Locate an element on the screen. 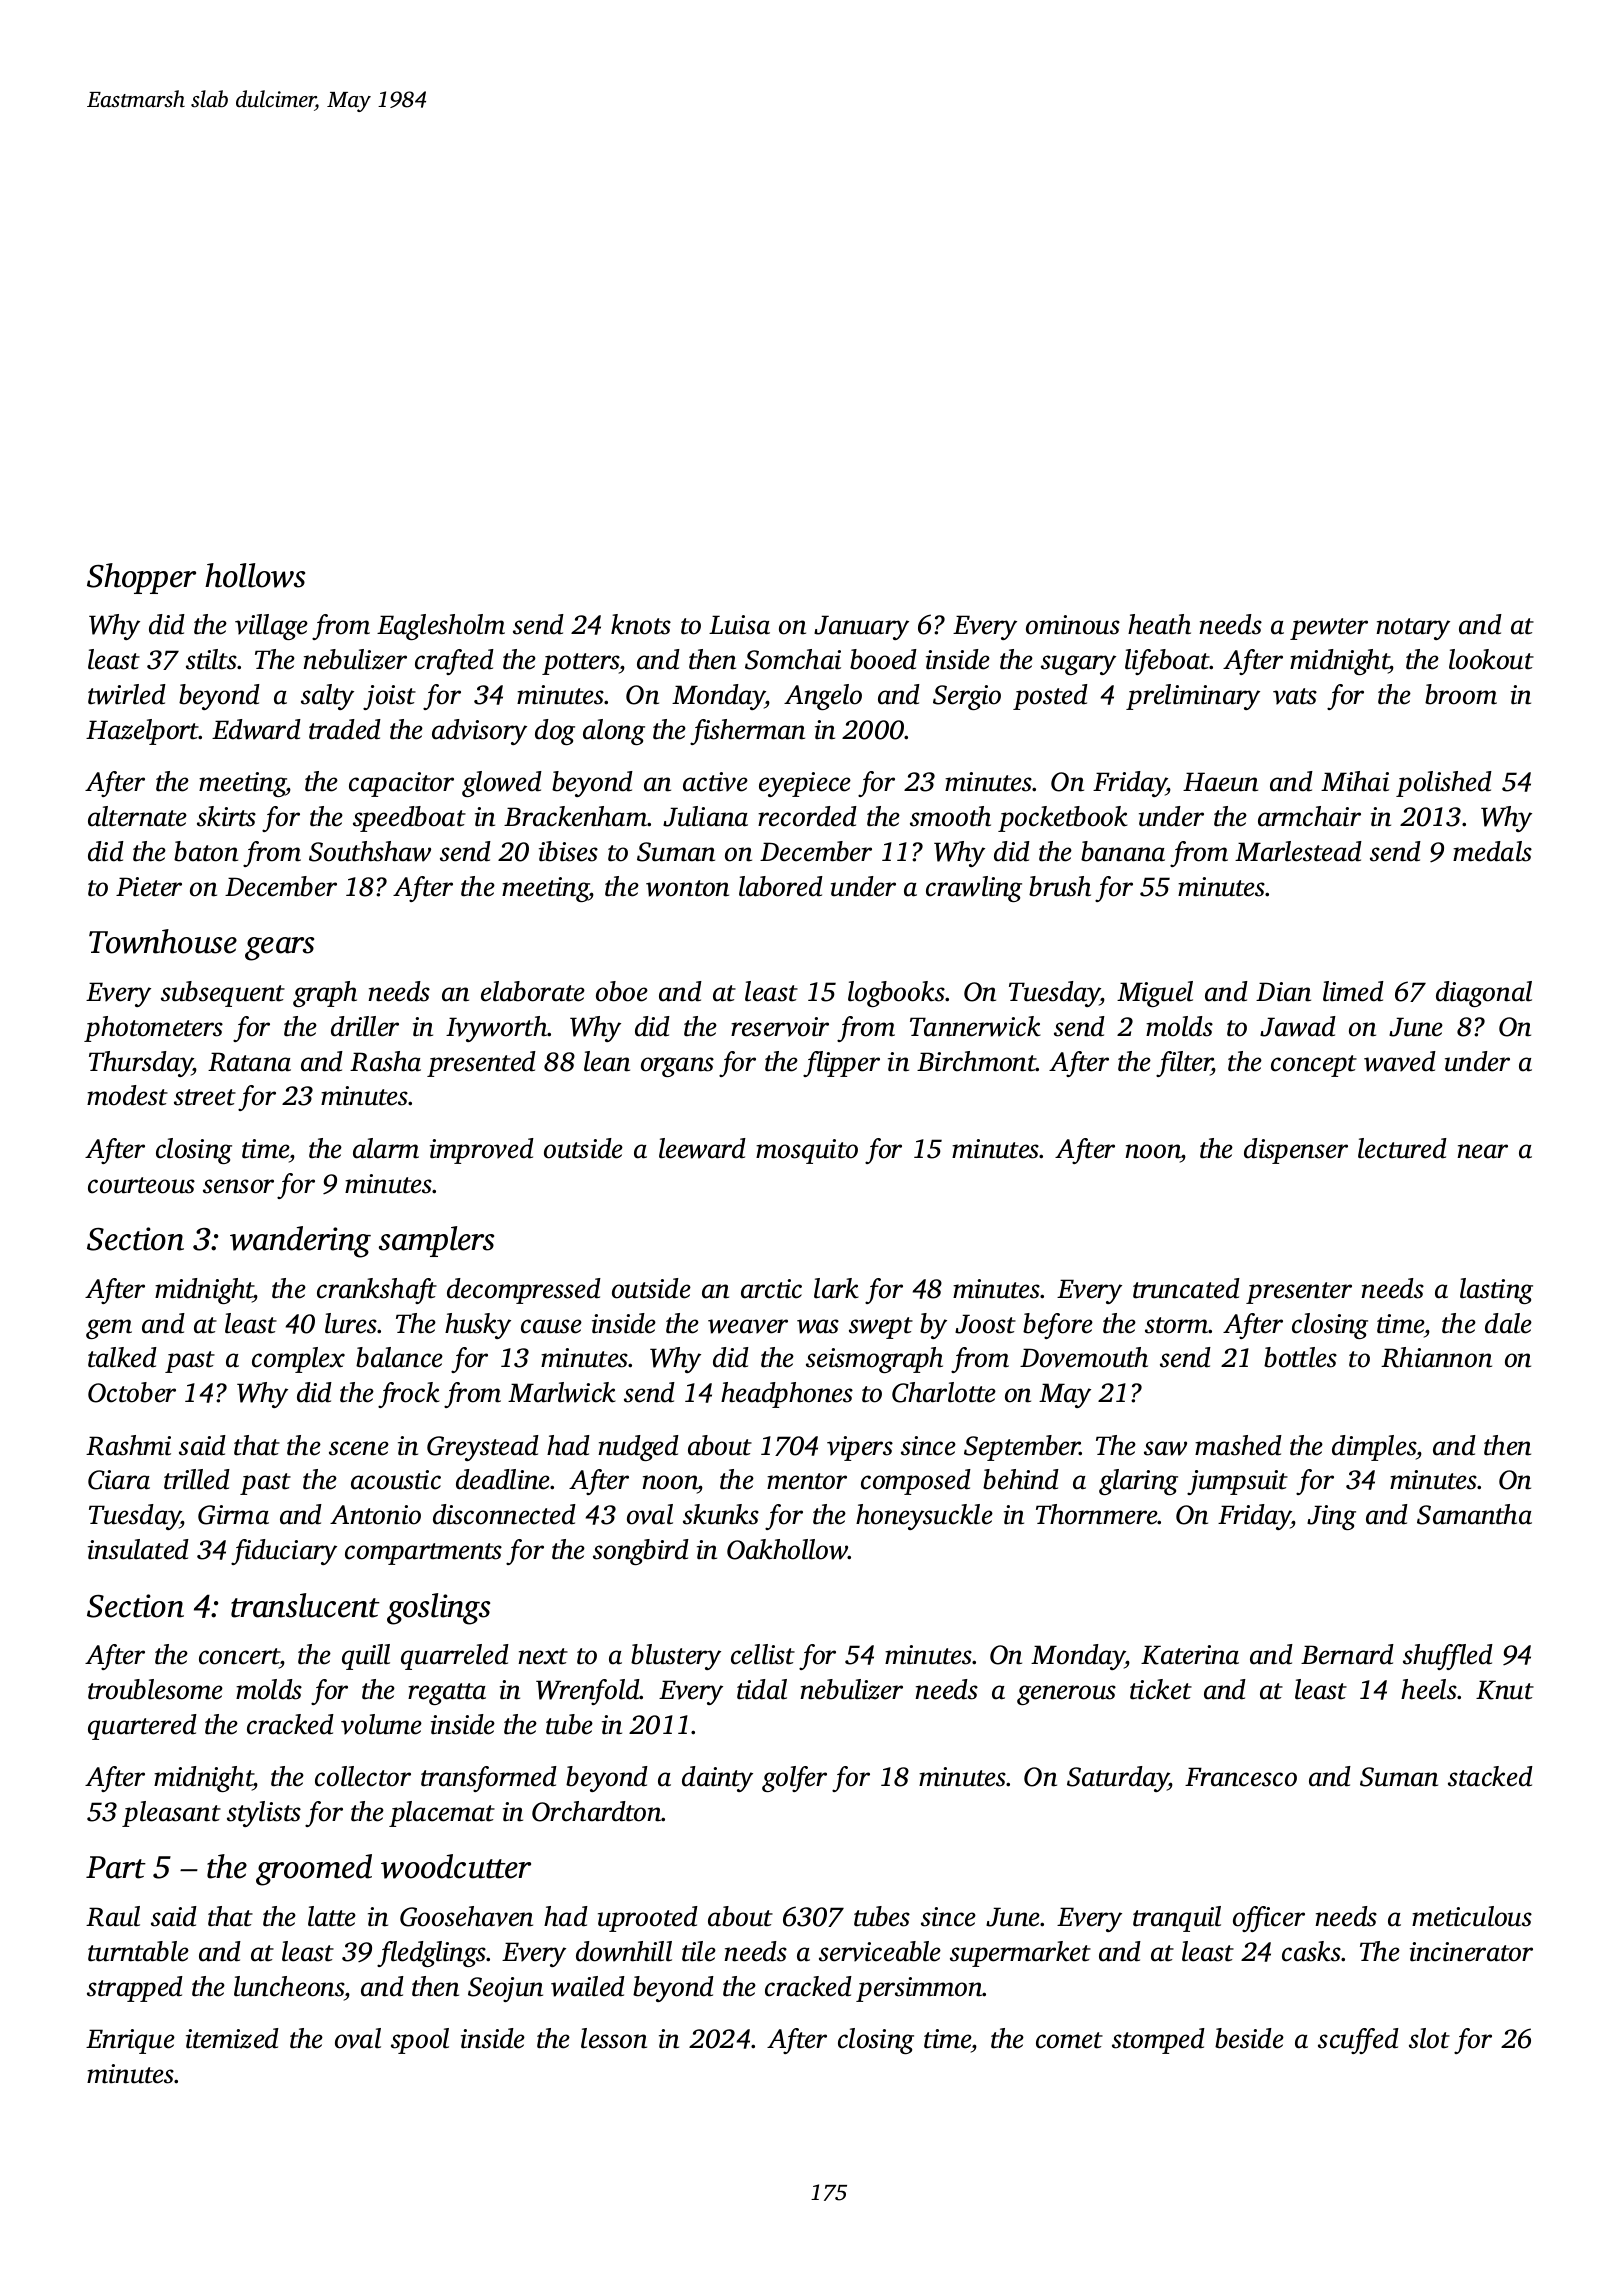 The height and width of the screenshot is (2292, 1620). Katerina is located at coordinates (1190, 1655).
